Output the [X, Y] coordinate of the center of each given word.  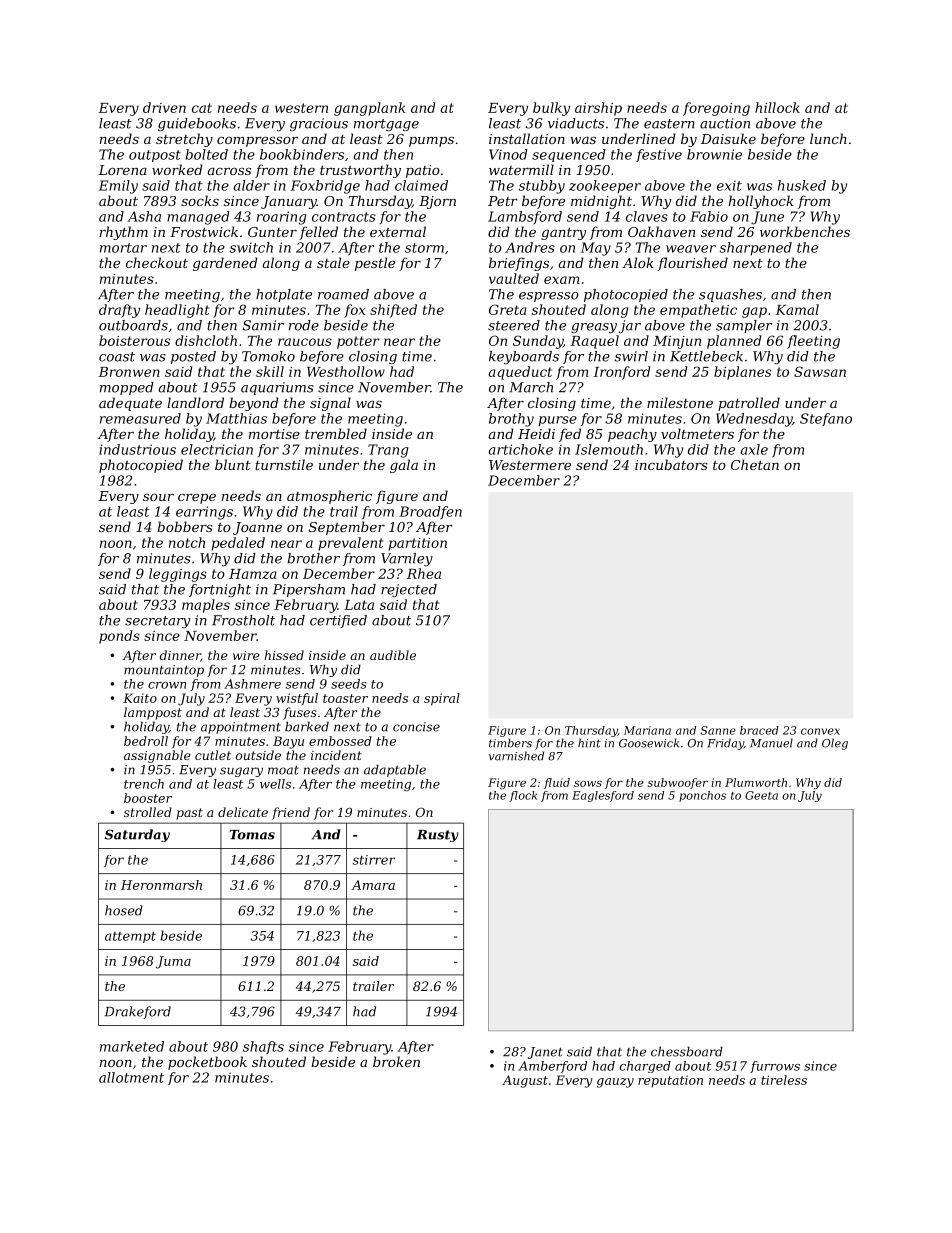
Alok [638, 262]
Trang [388, 451]
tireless [784, 1080]
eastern [669, 124]
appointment [241, 728]
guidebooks [197, 124]
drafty [119, 311]
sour [158, 497]
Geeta [761, 795]
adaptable [395, 770]
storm [424, 248]
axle [754, 449]
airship [598, 109]
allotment [131, 1077]
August [525, 1081]
